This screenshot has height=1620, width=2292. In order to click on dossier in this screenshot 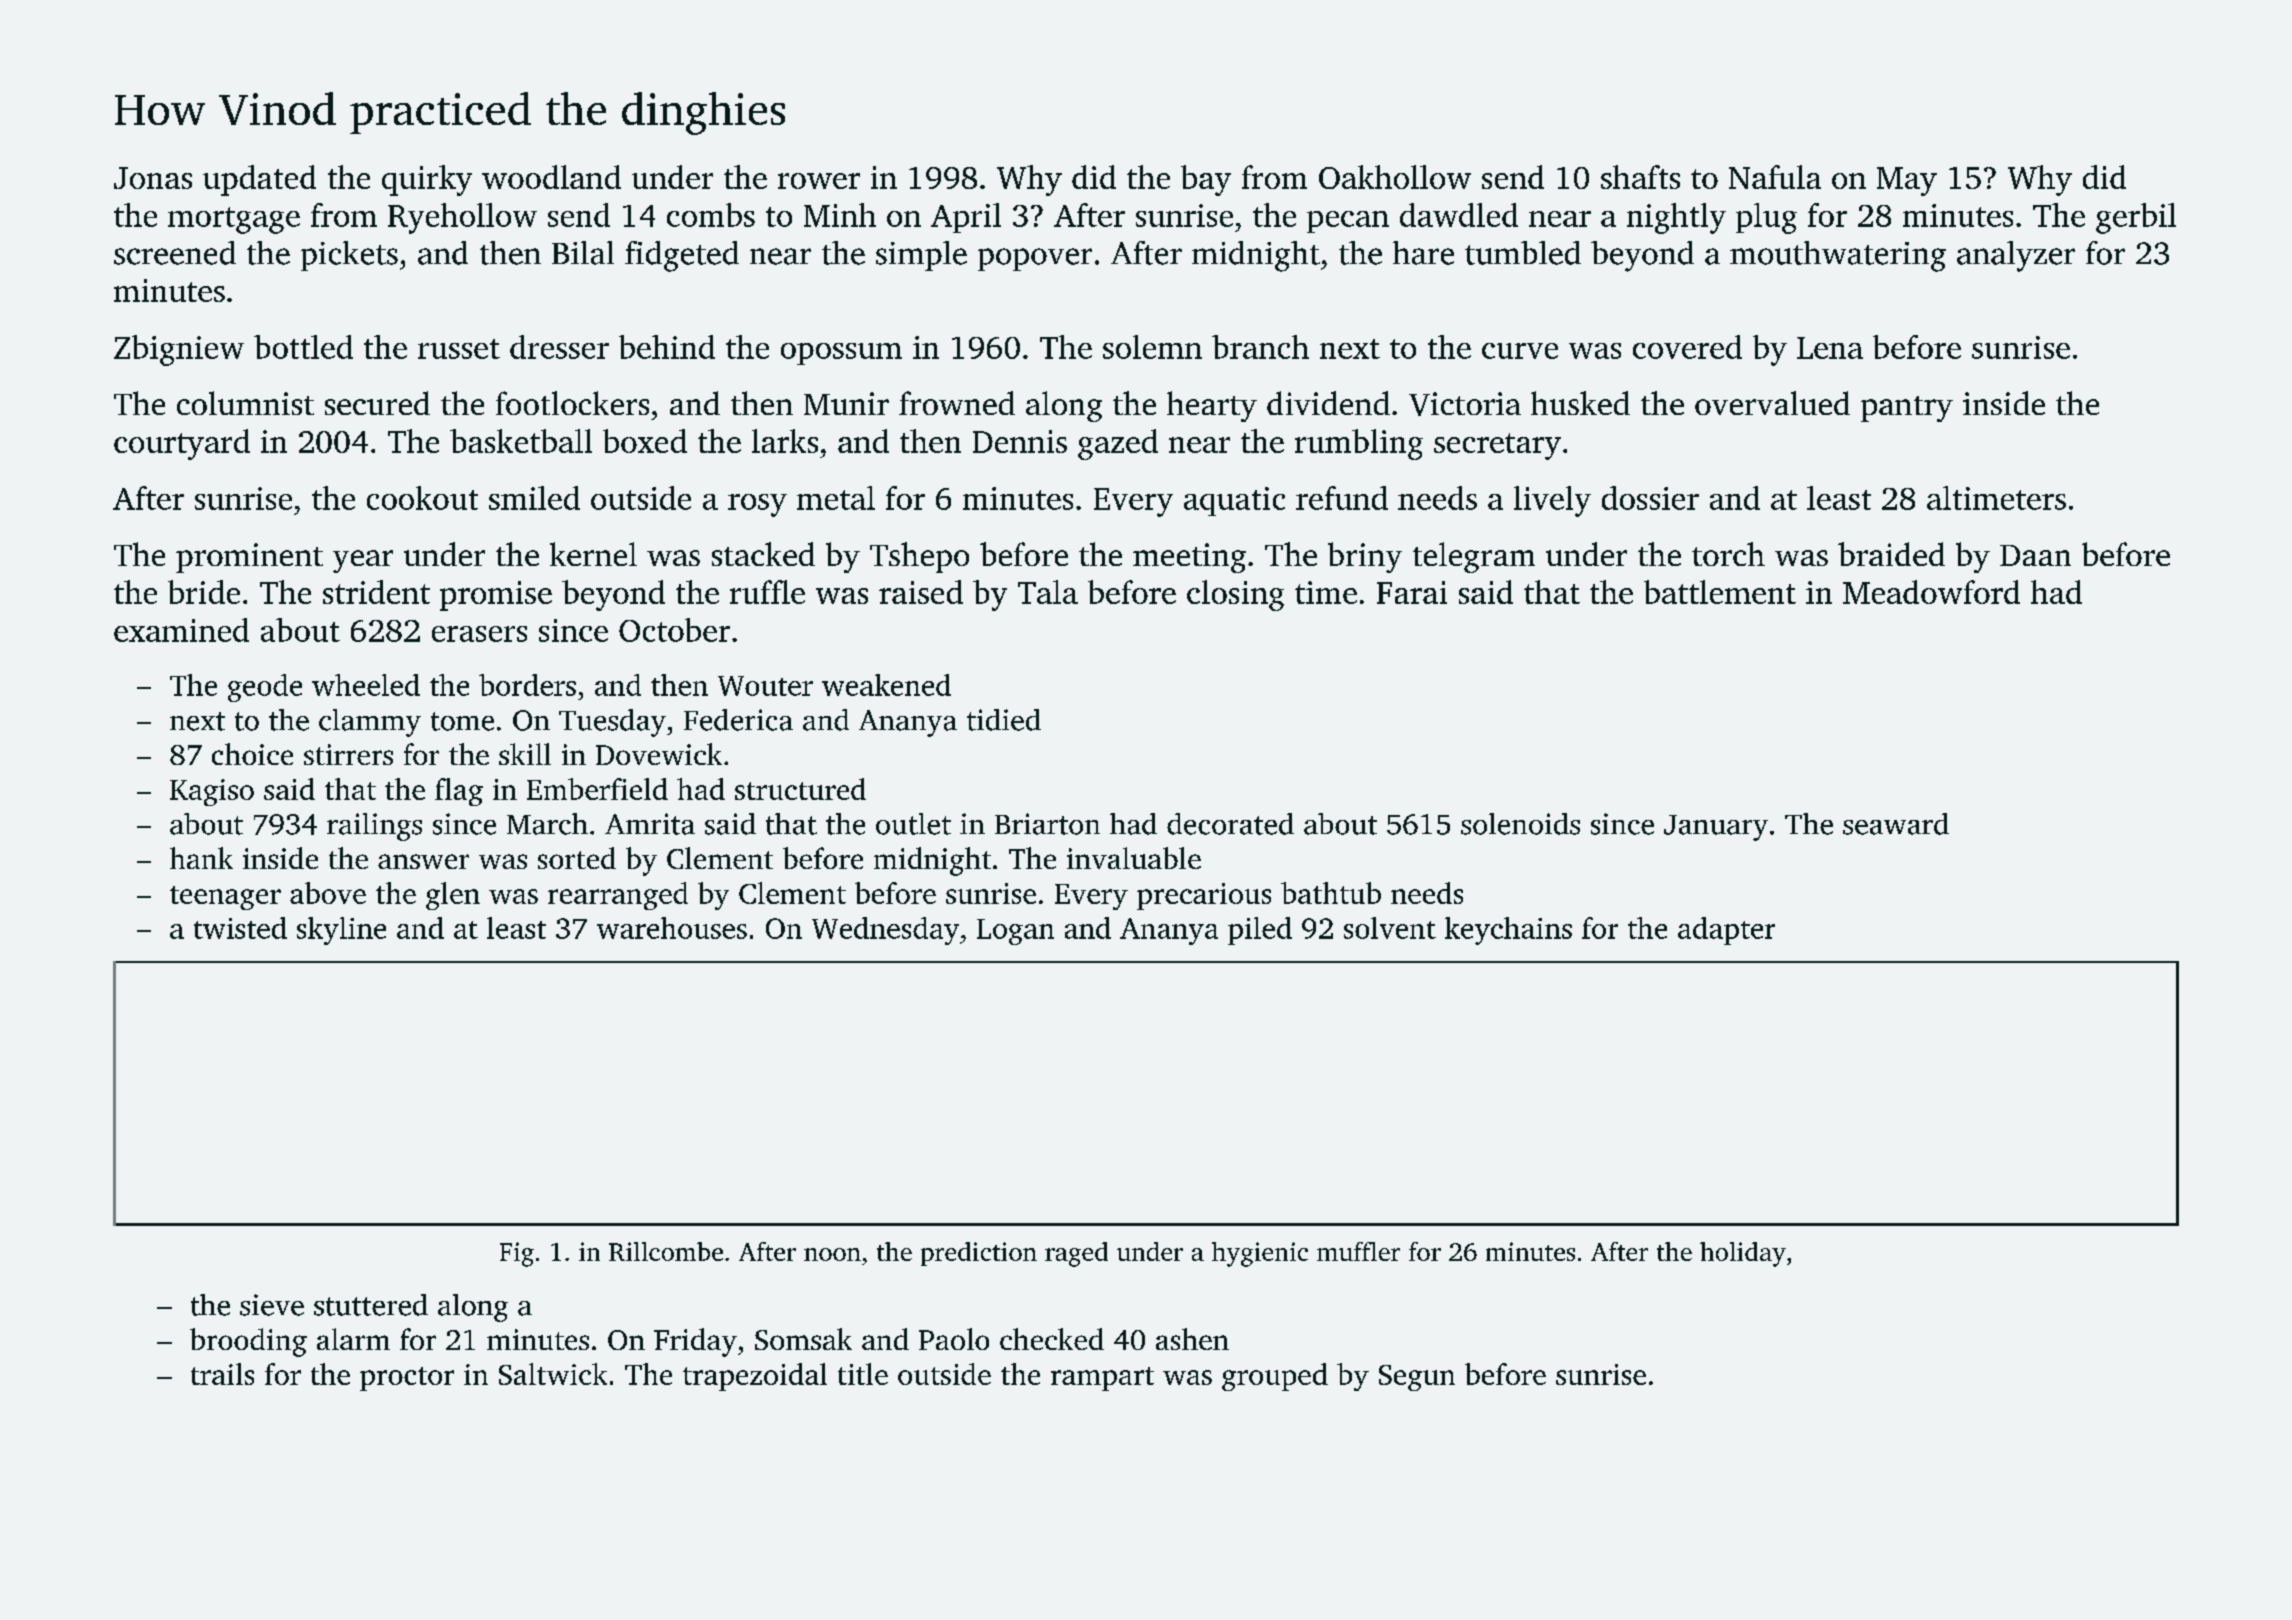, I will do `click(1650, 498)`.
